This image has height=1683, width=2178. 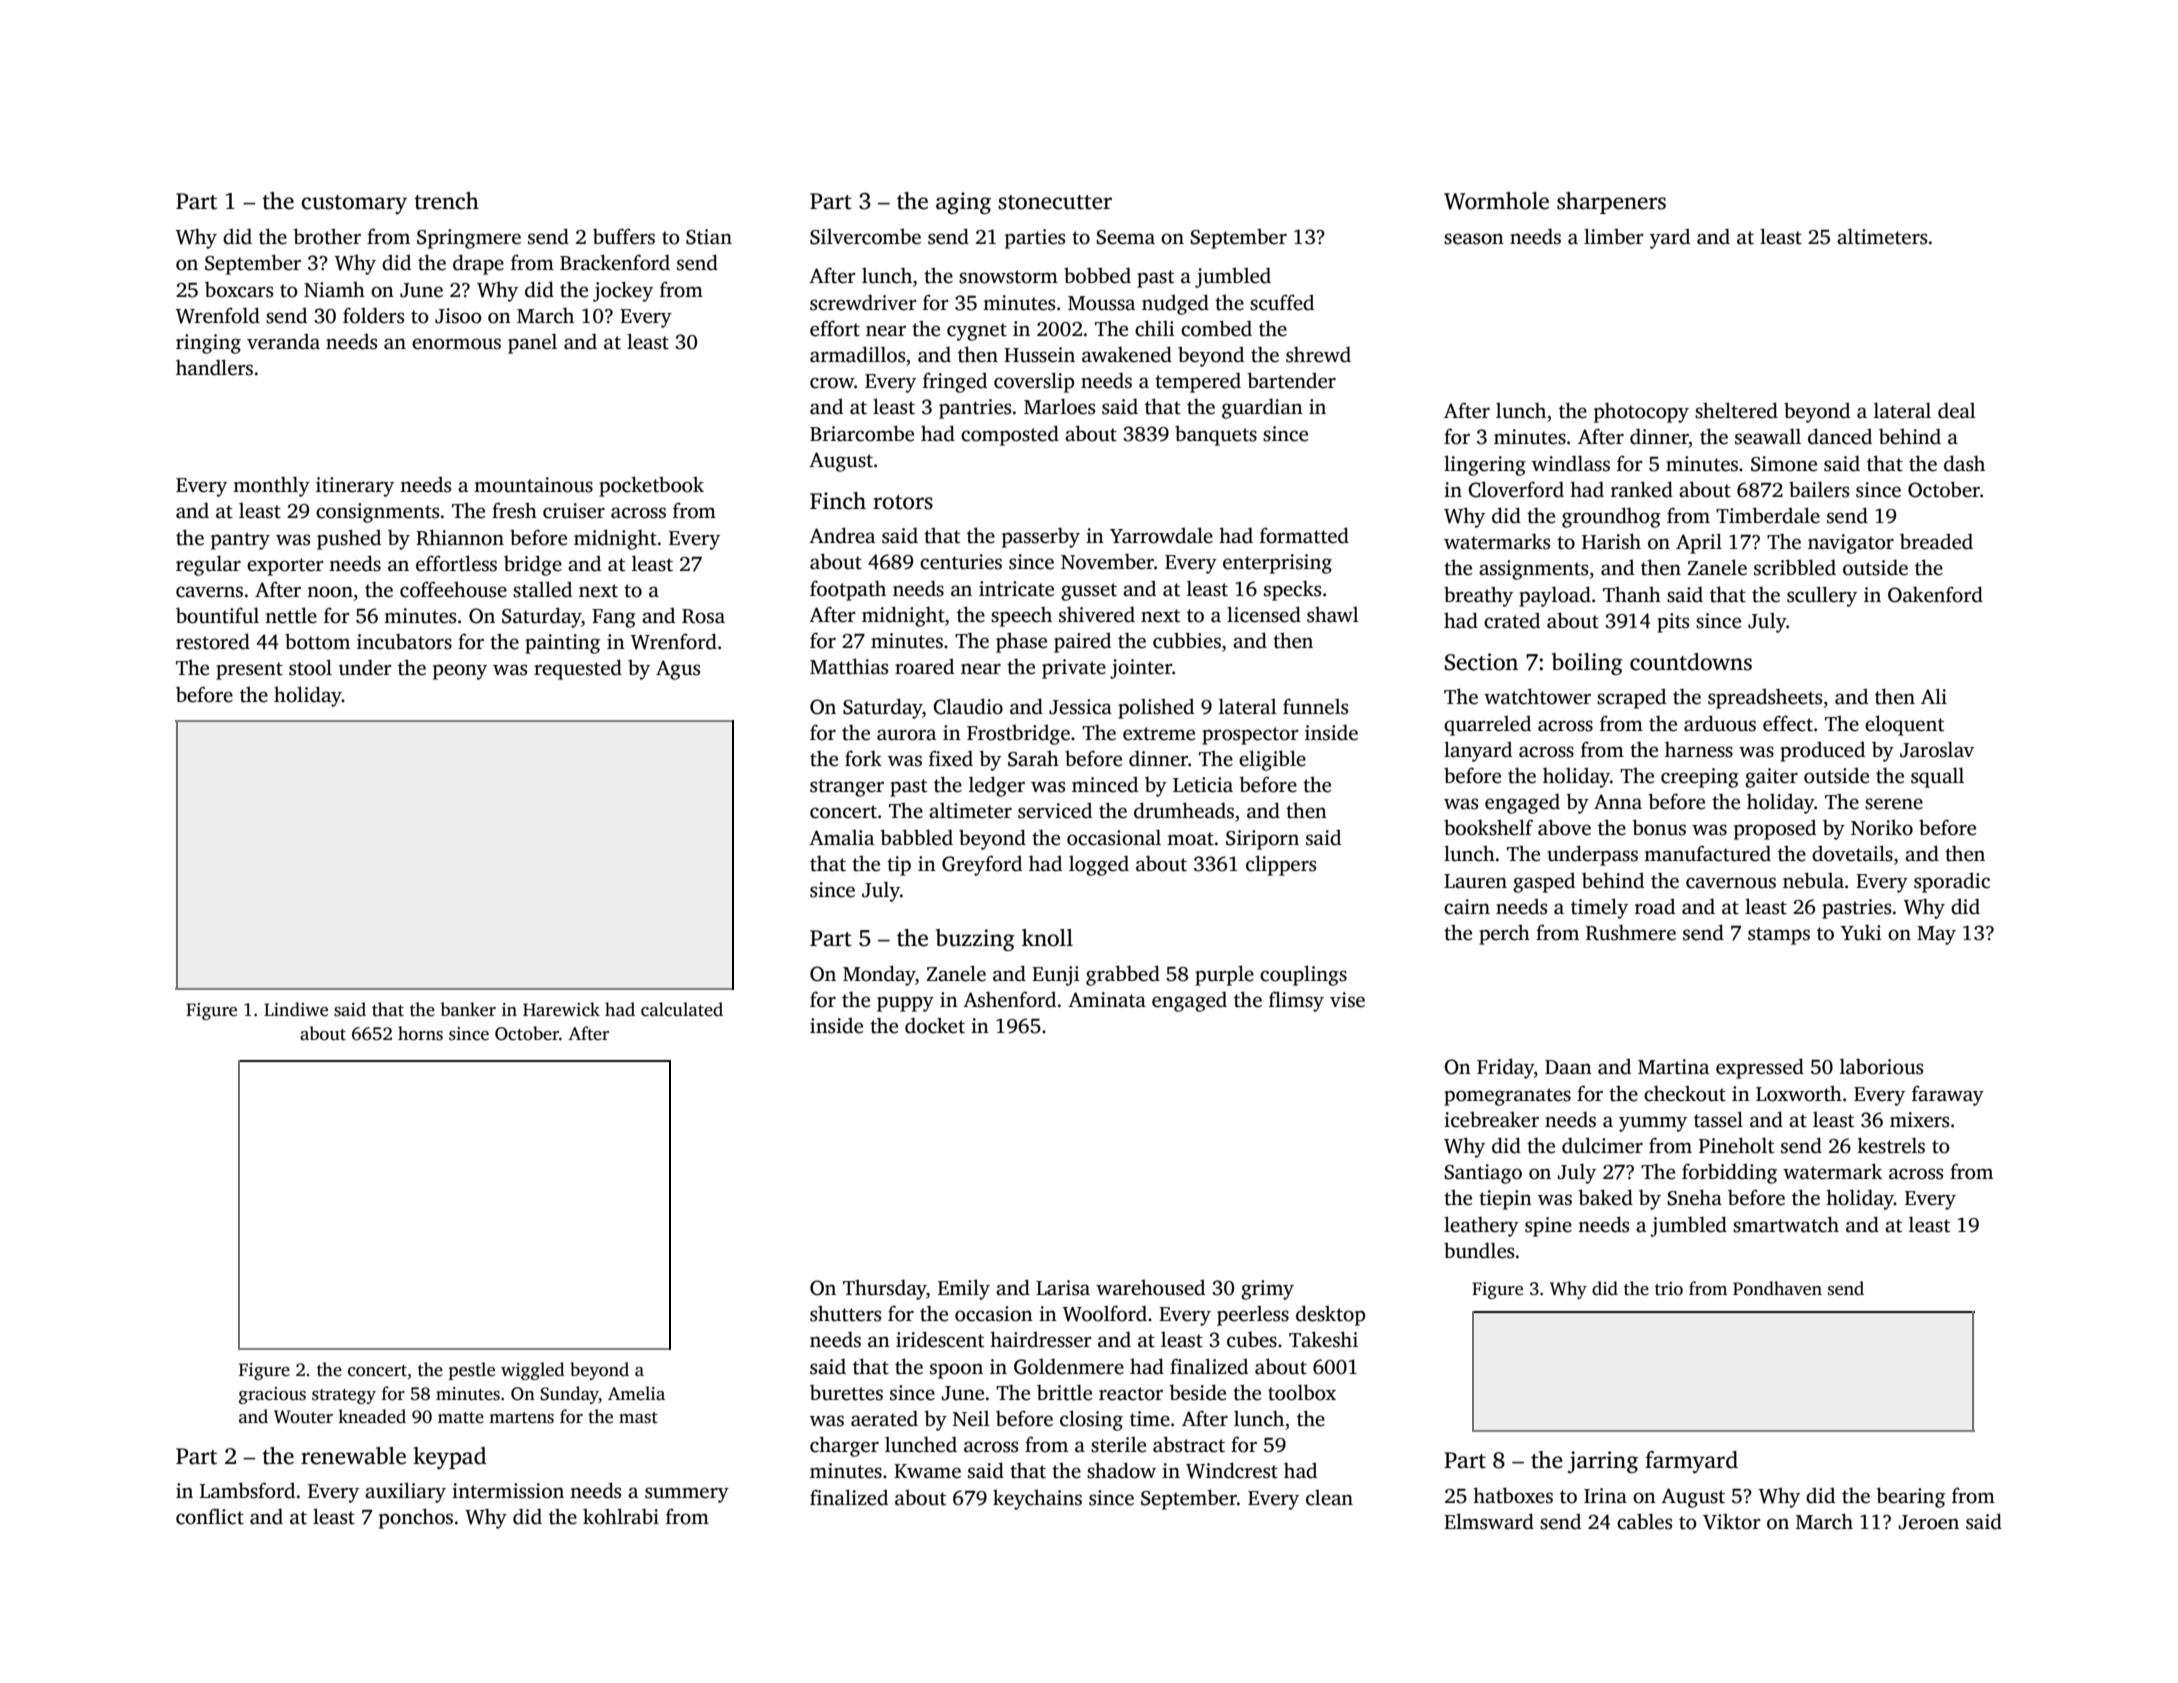 I want to click on sharpeners, so click(x=1611, y=203).
